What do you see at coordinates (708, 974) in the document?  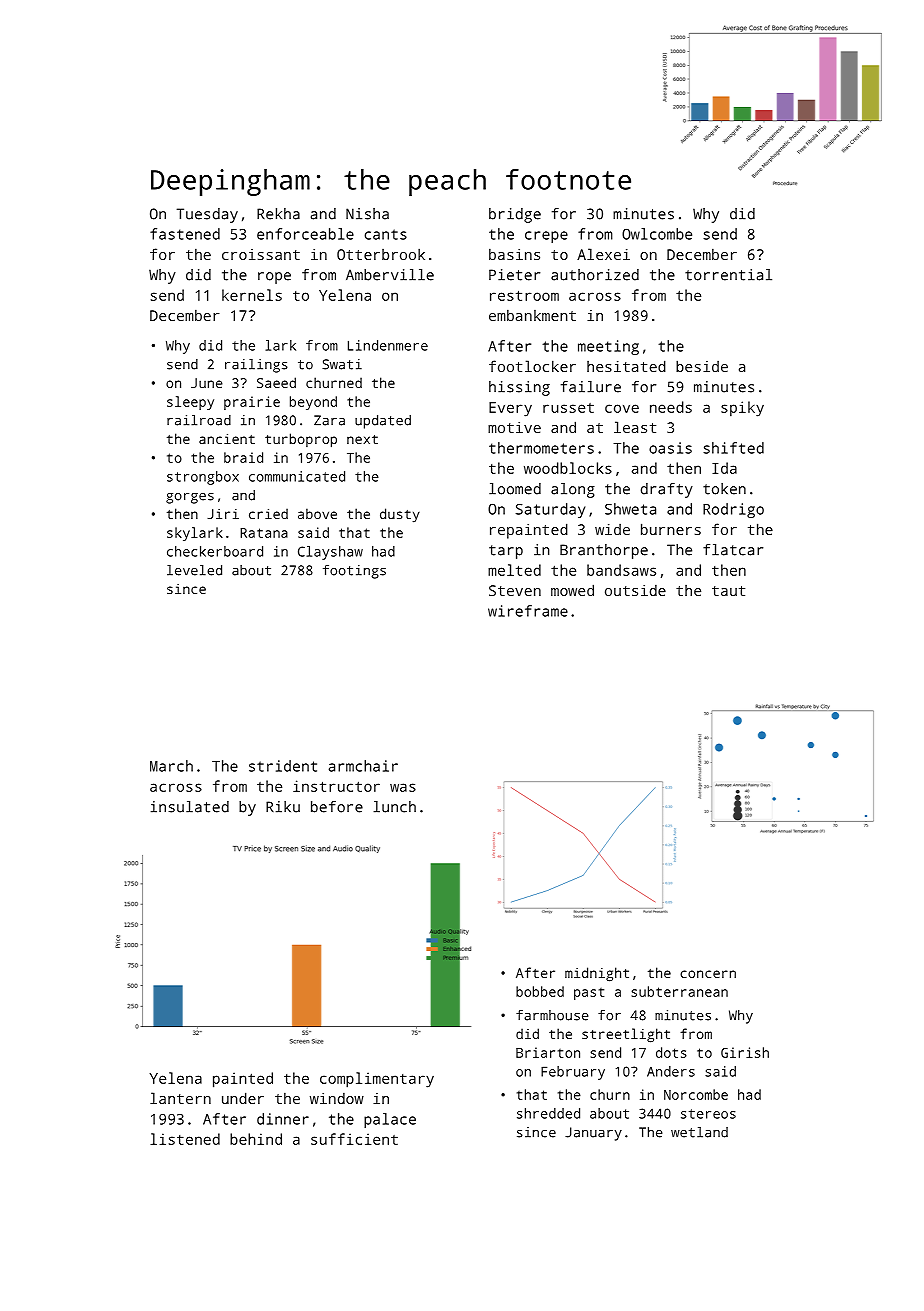 I see `concern` at bounding box center [708, 974].
